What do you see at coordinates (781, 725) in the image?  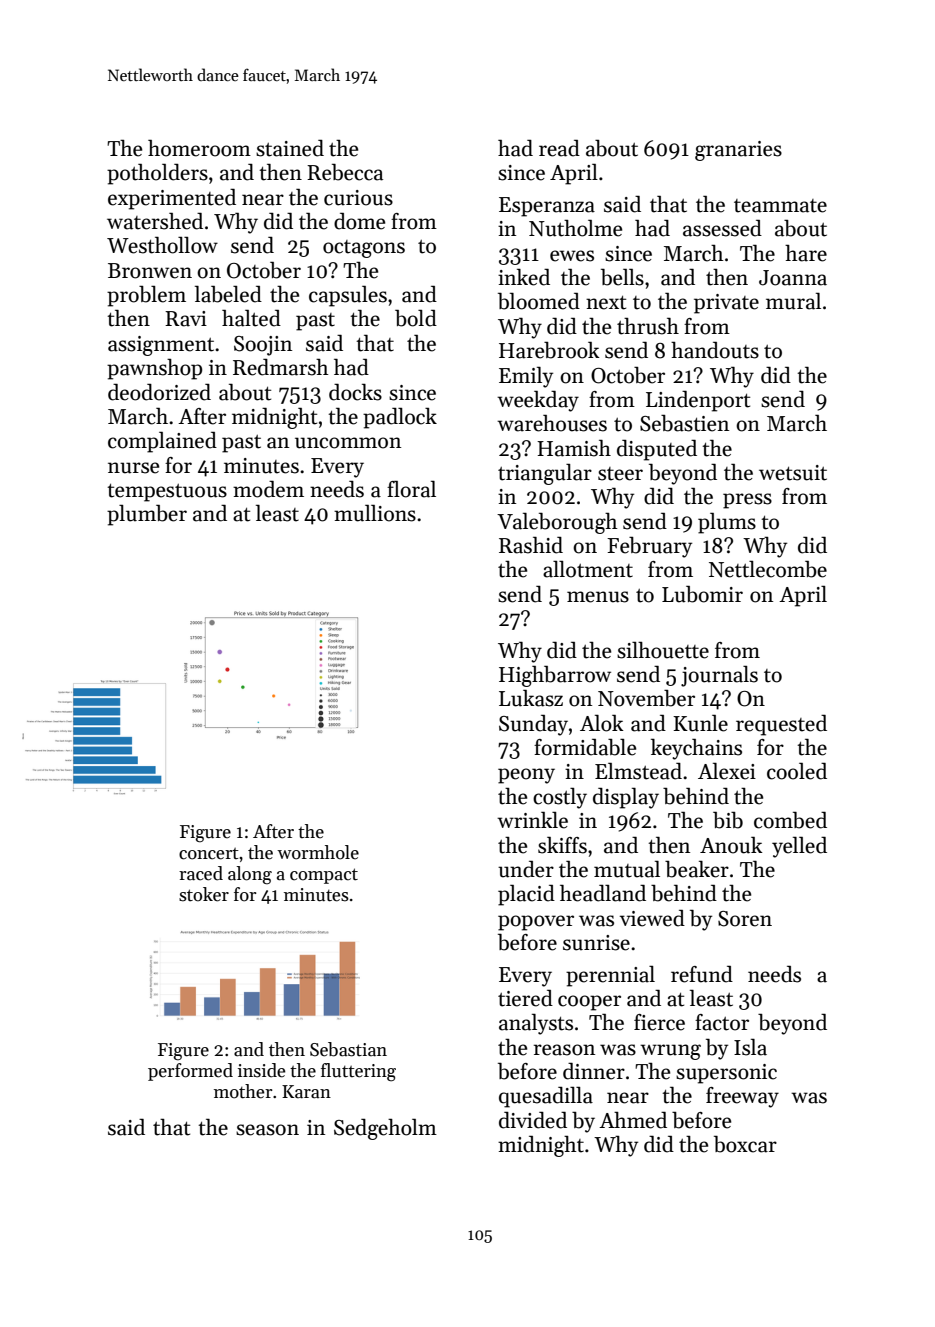 I see `requested` at bounding box center [781, 725].
